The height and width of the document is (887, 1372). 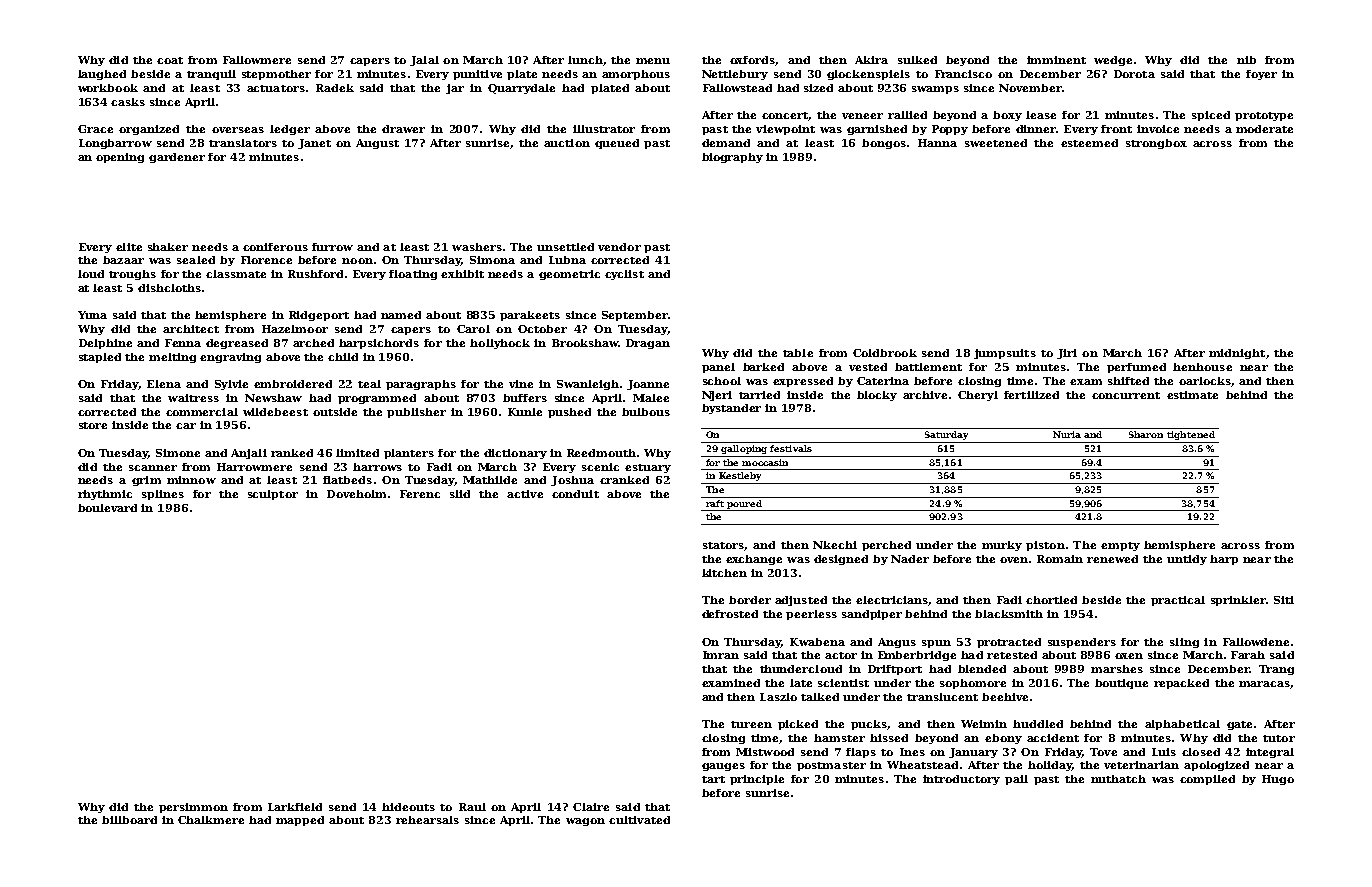 I want to click on Ferenc, so click(x=420, y=494).
